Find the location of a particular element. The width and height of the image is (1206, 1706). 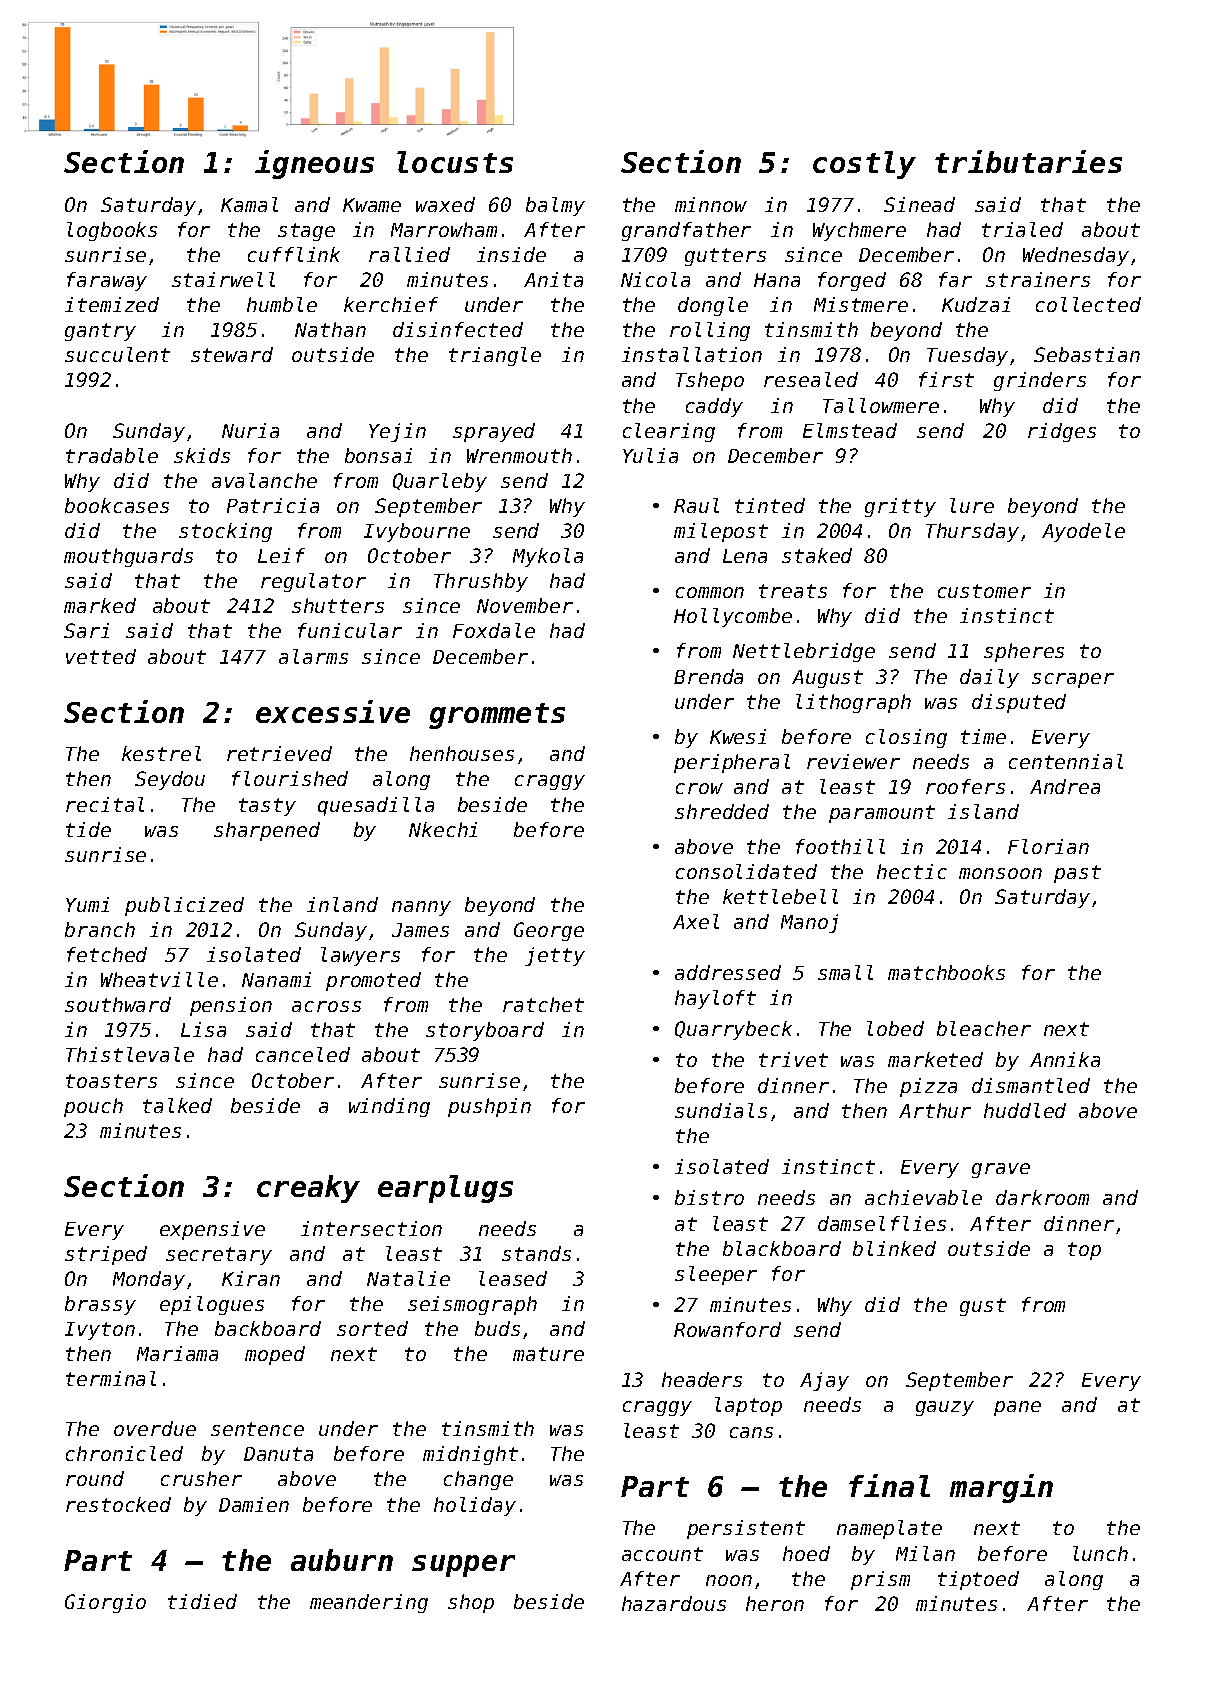

cans is located at coordinates (751, 1432).
